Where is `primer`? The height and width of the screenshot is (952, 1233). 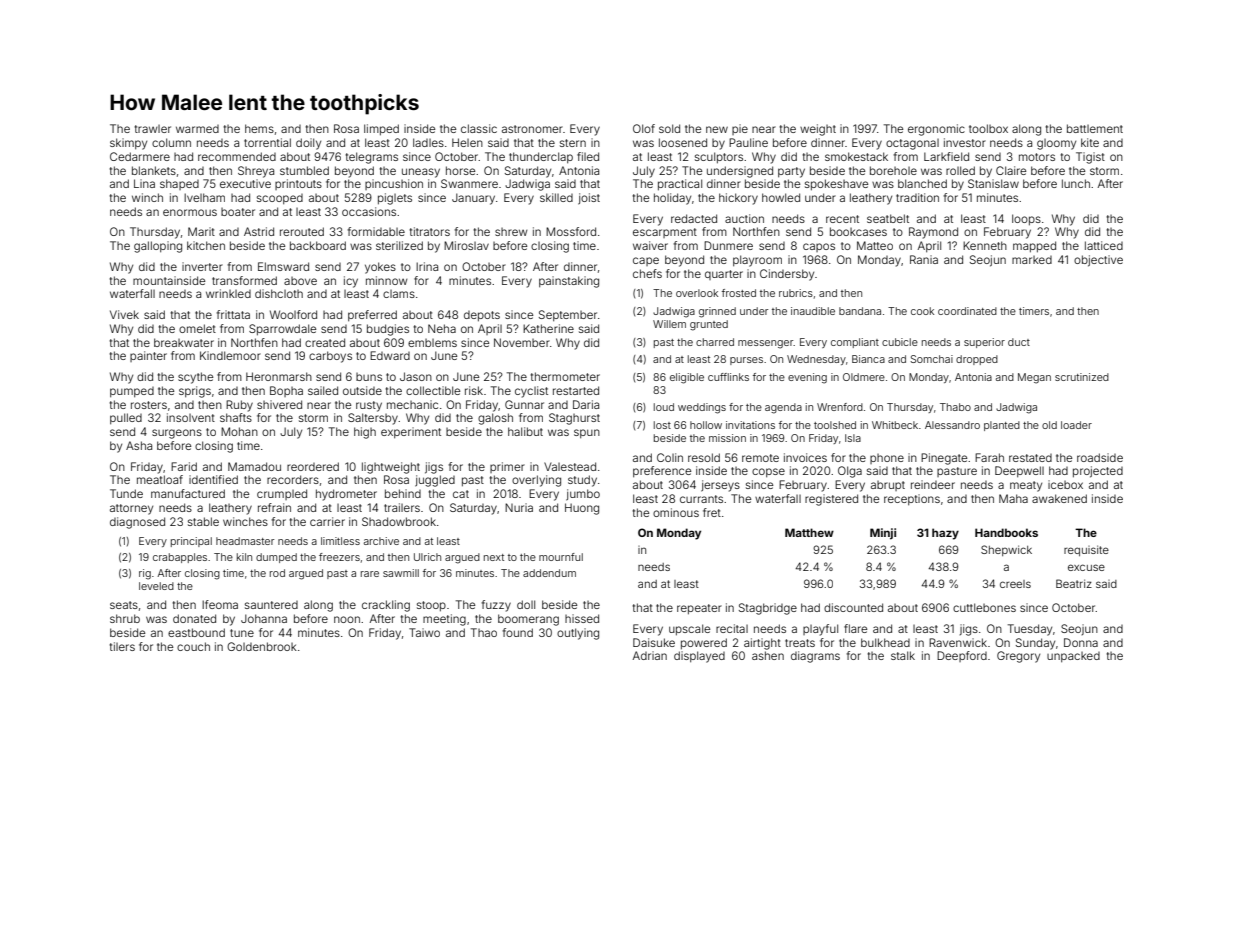
primer is located at coordinates (507, 467).
